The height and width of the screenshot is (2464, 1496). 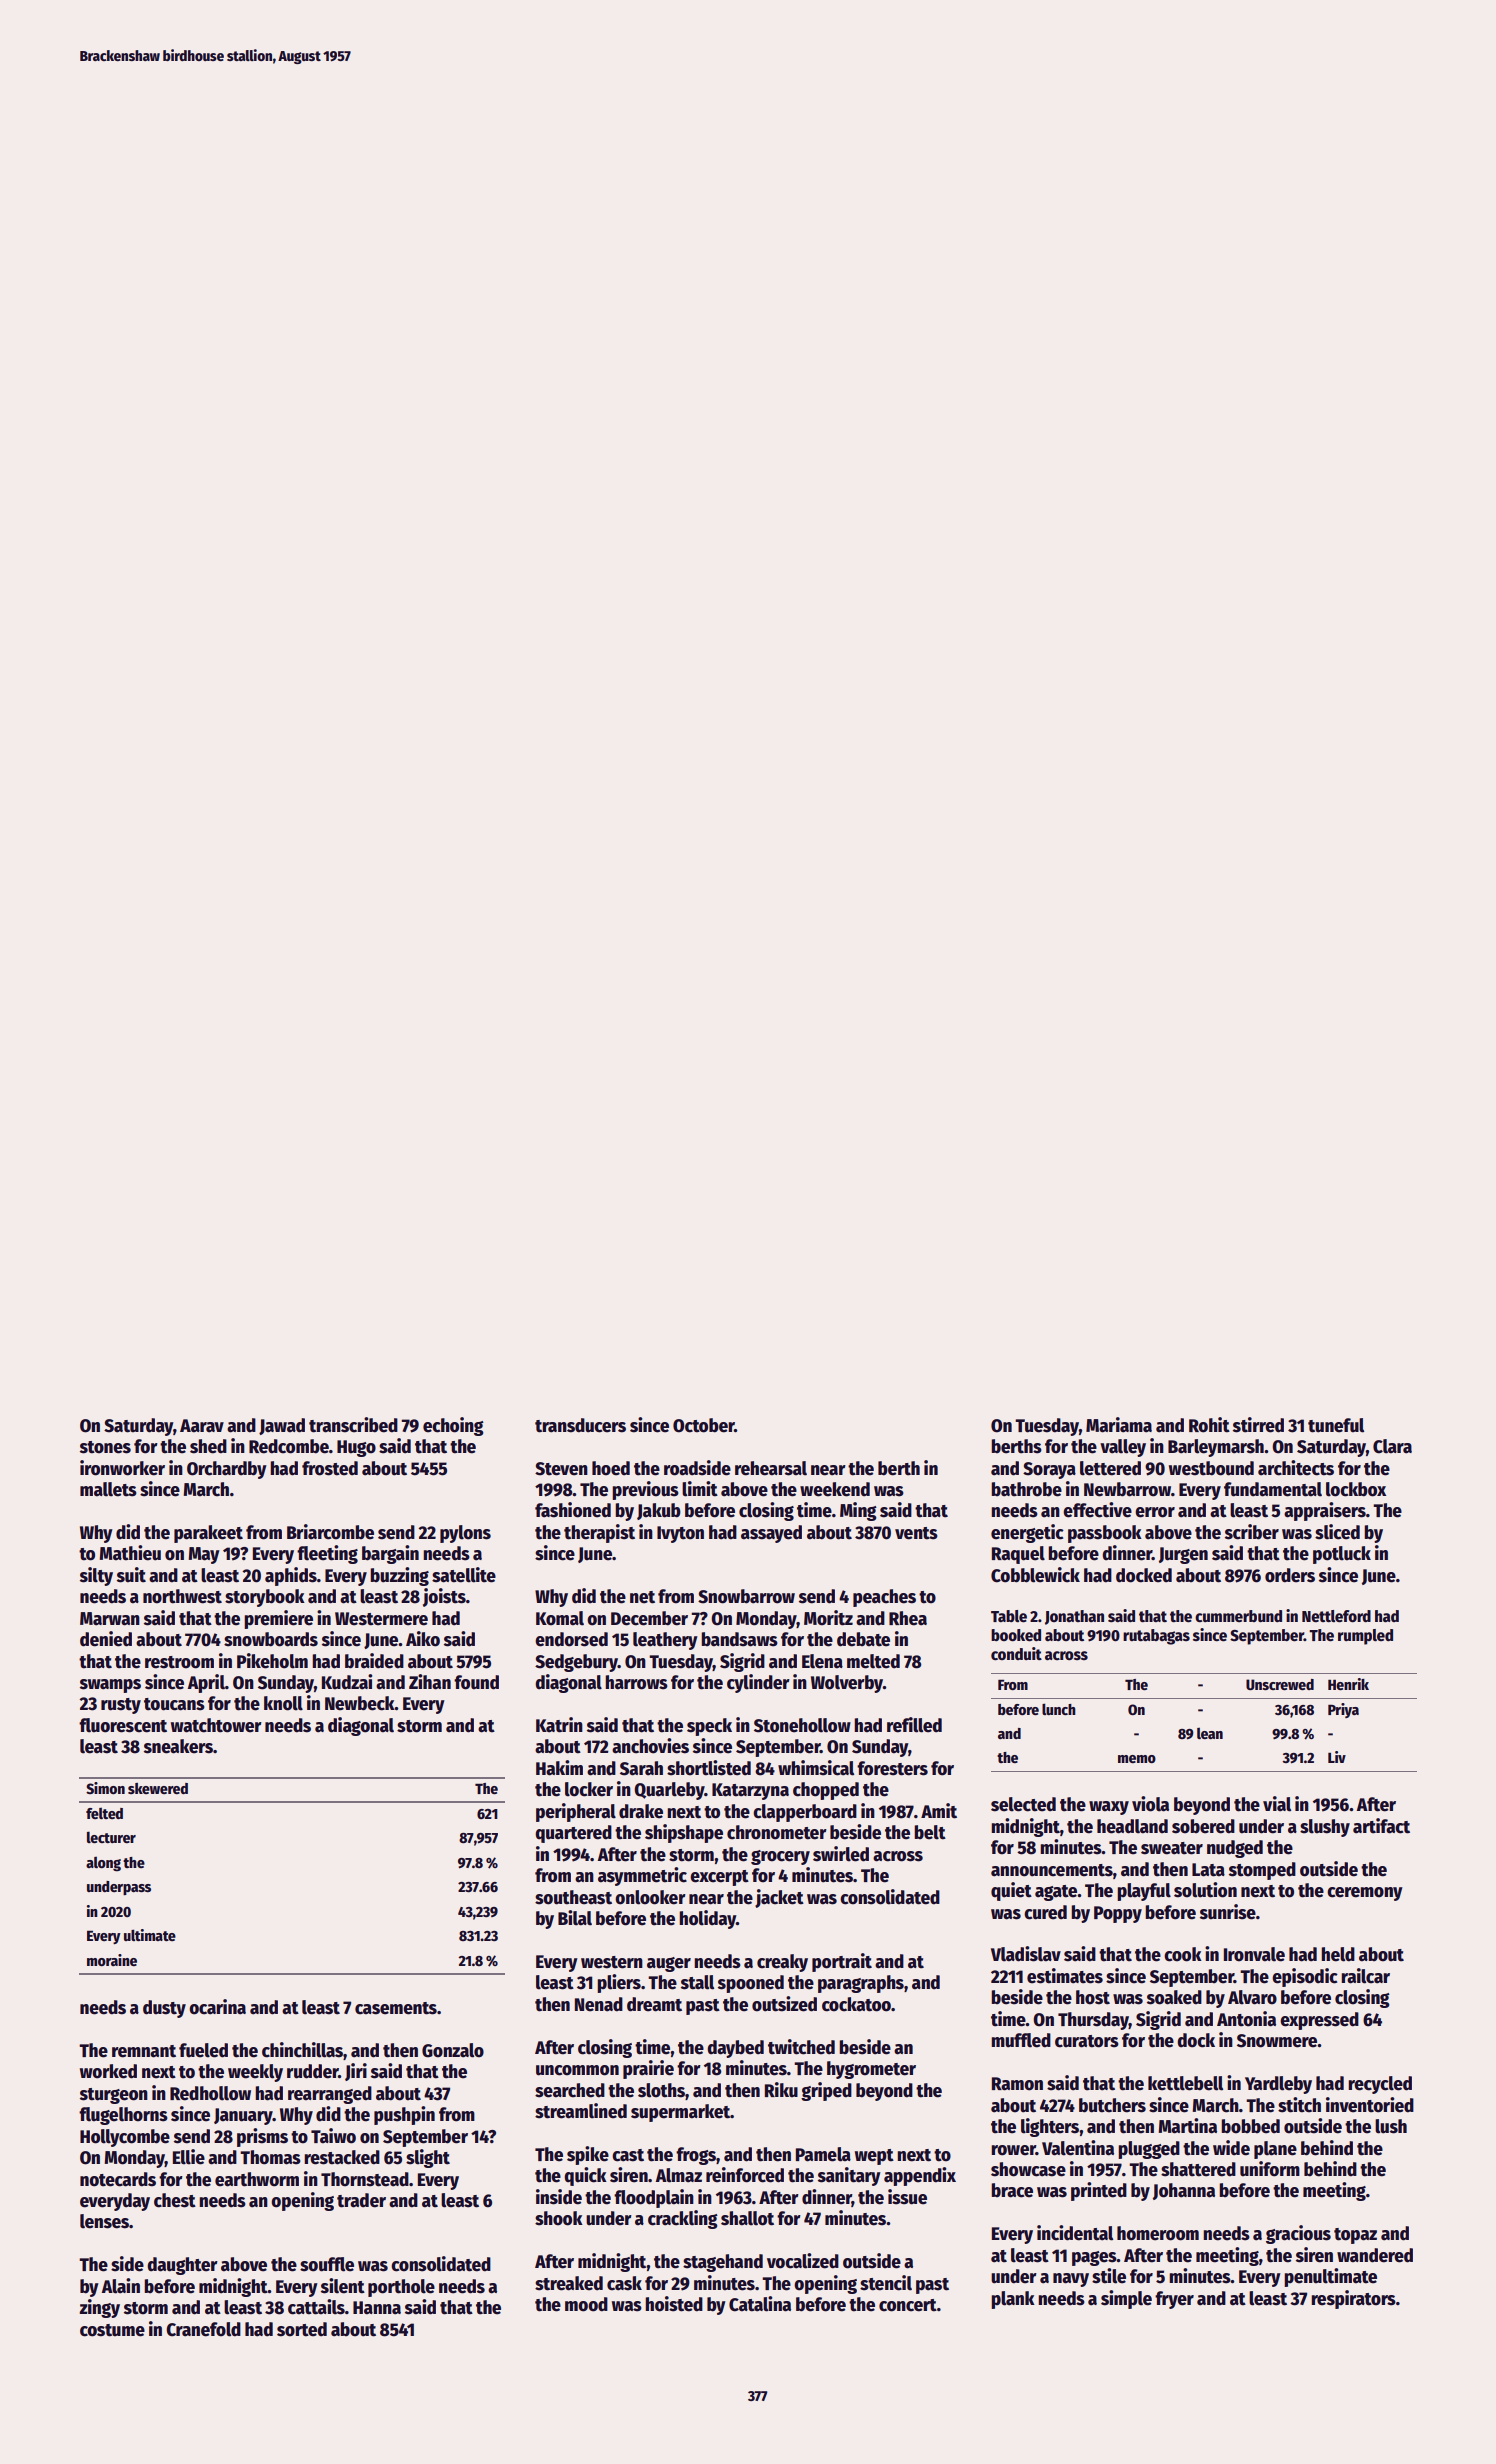 I want to click on cummerbund, so click(x=1238, y=1616).
